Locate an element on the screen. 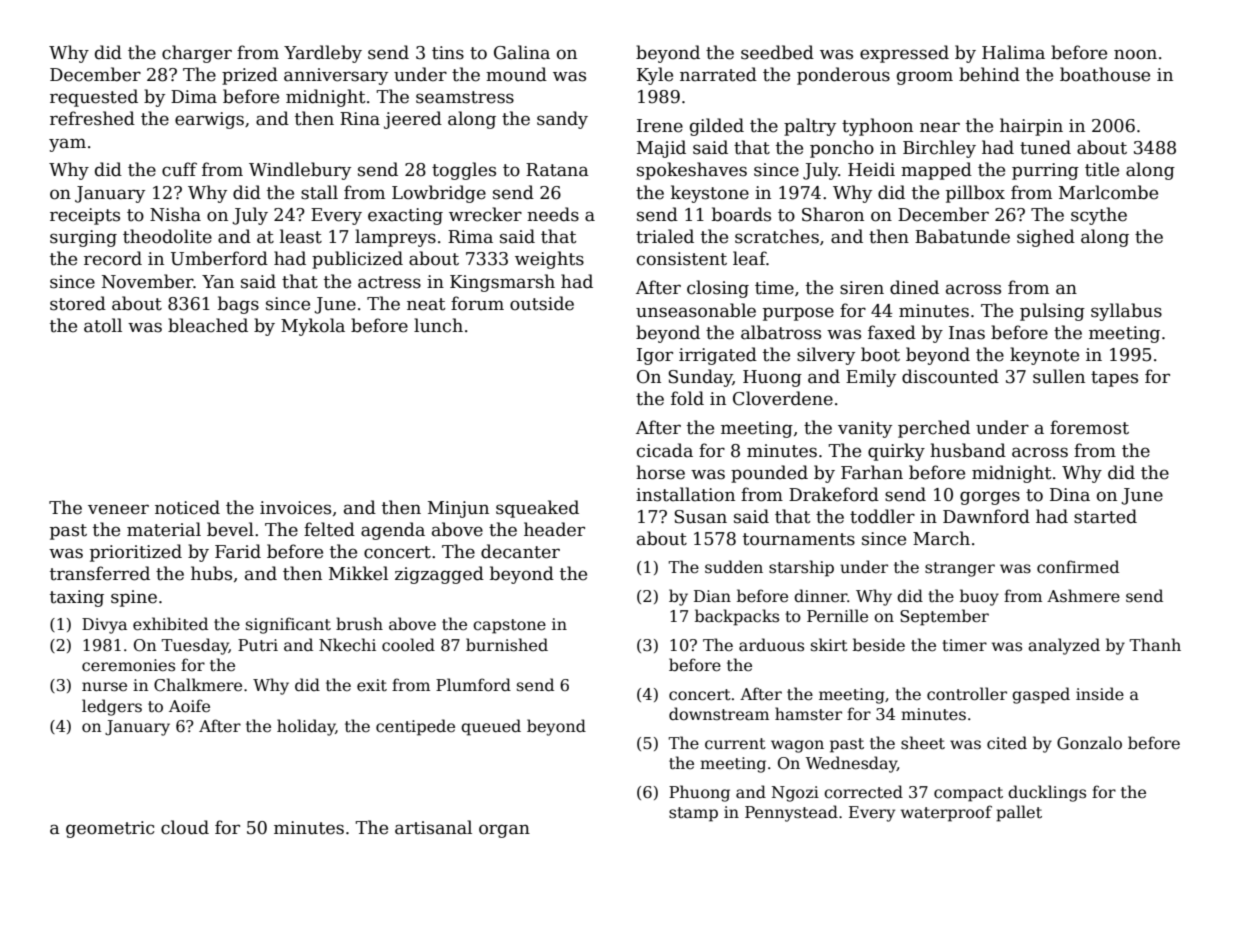 The height and width of the screenshot is (952, 1233). Mikkel is located at coordinates (358, 573).
